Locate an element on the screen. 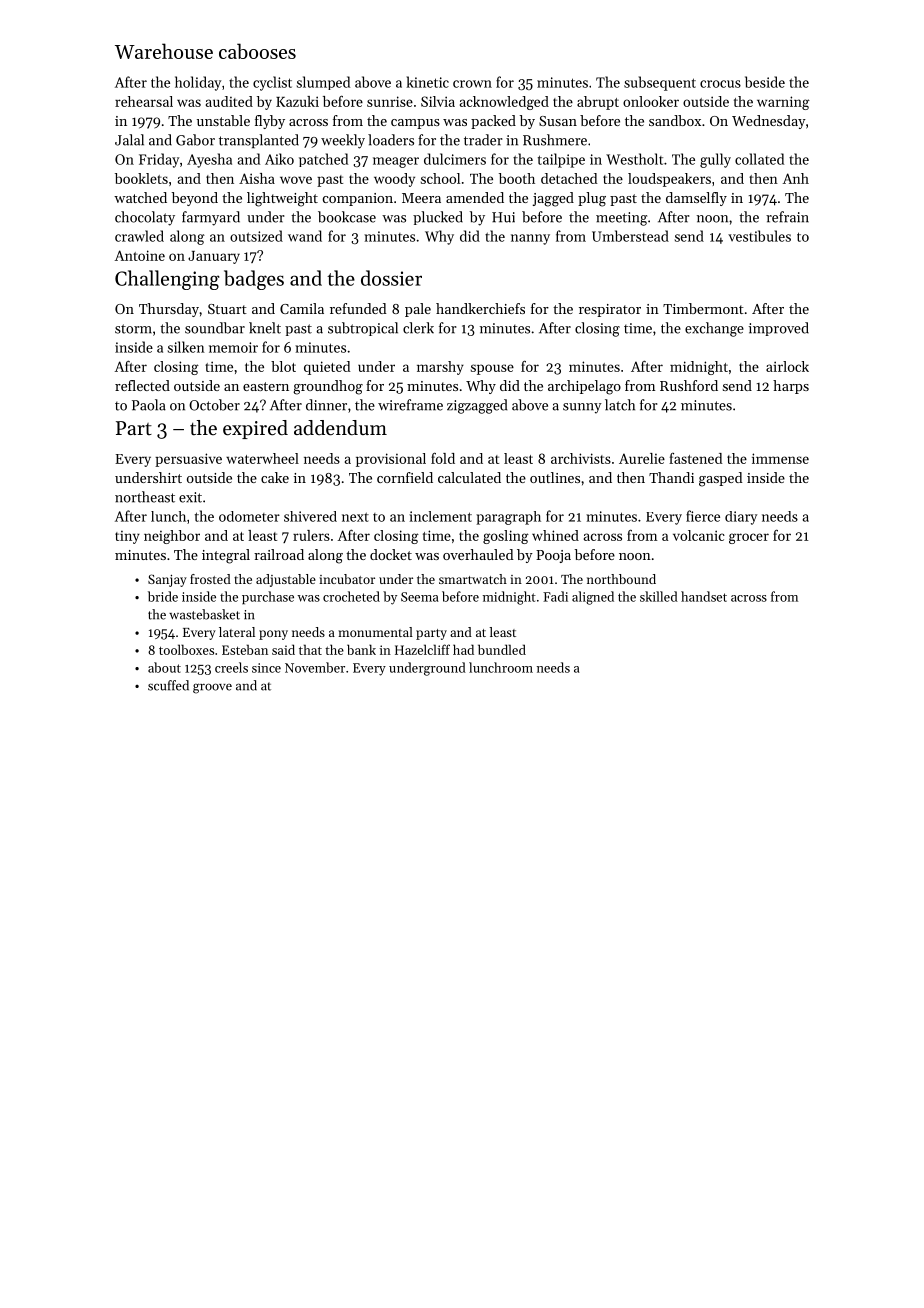 The width and height of the screenshot is (924, 1308). spouse is located at coordinates (492, 369).
